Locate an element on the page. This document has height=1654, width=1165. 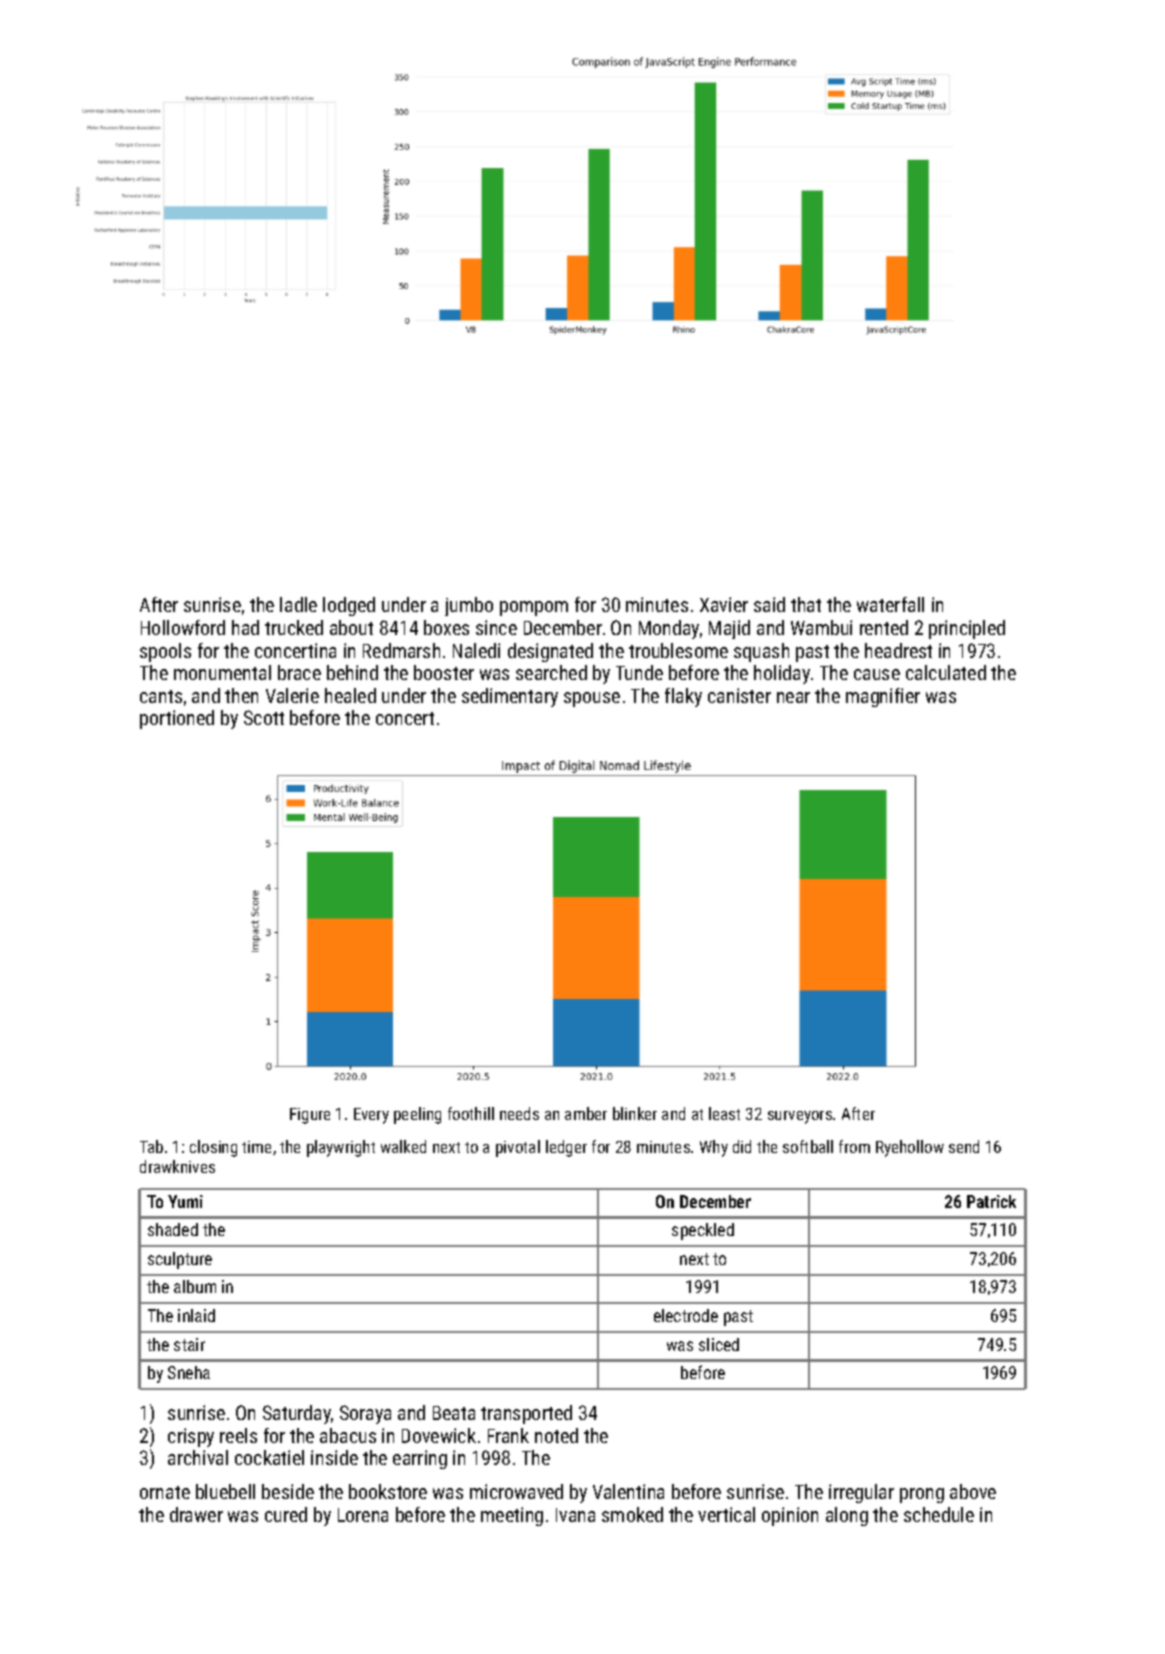
schedule is located at coordinates (939, 1514).
